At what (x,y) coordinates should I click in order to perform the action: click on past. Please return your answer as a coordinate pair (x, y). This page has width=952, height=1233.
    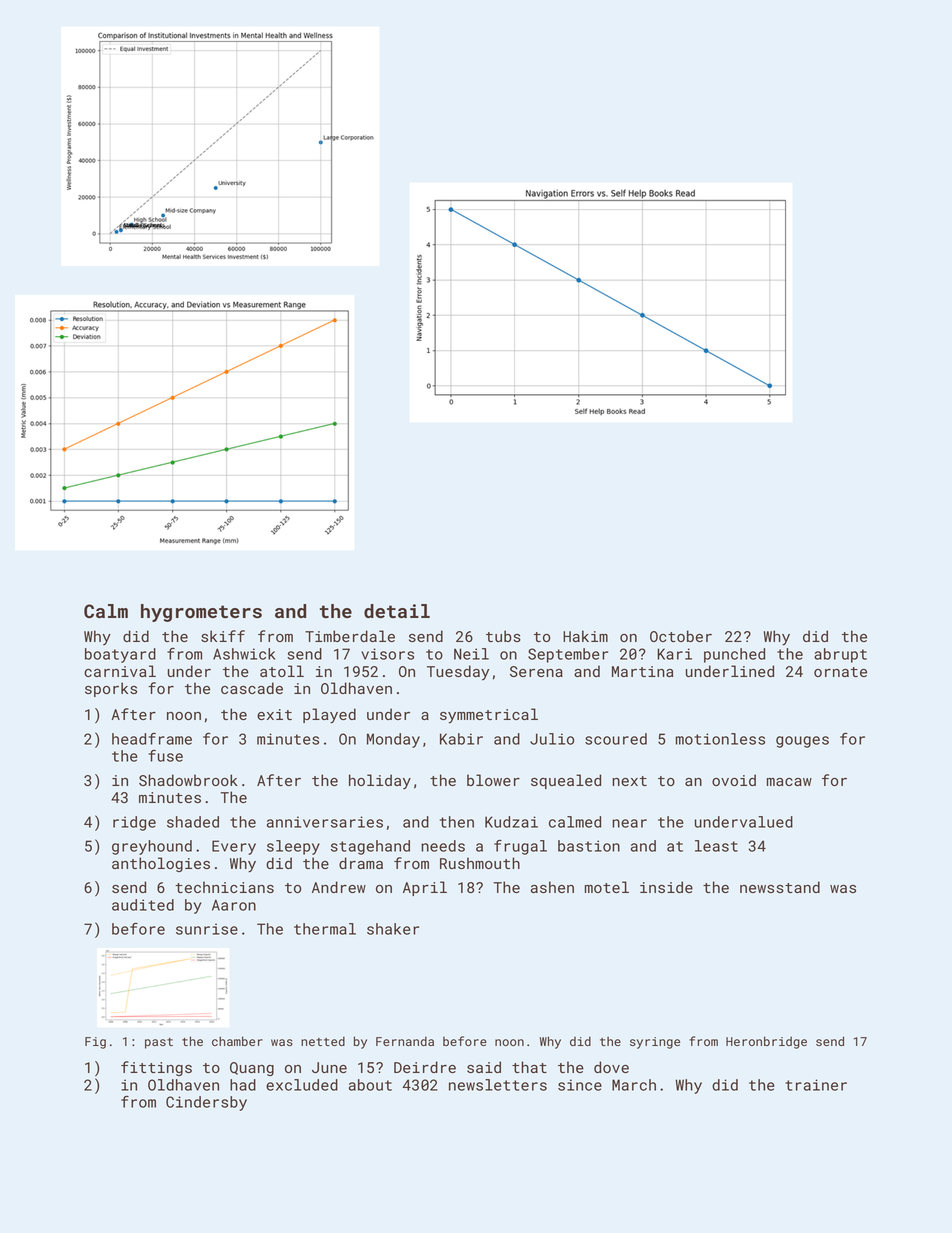
    Looking at the image, I should click on (159, 1043).
